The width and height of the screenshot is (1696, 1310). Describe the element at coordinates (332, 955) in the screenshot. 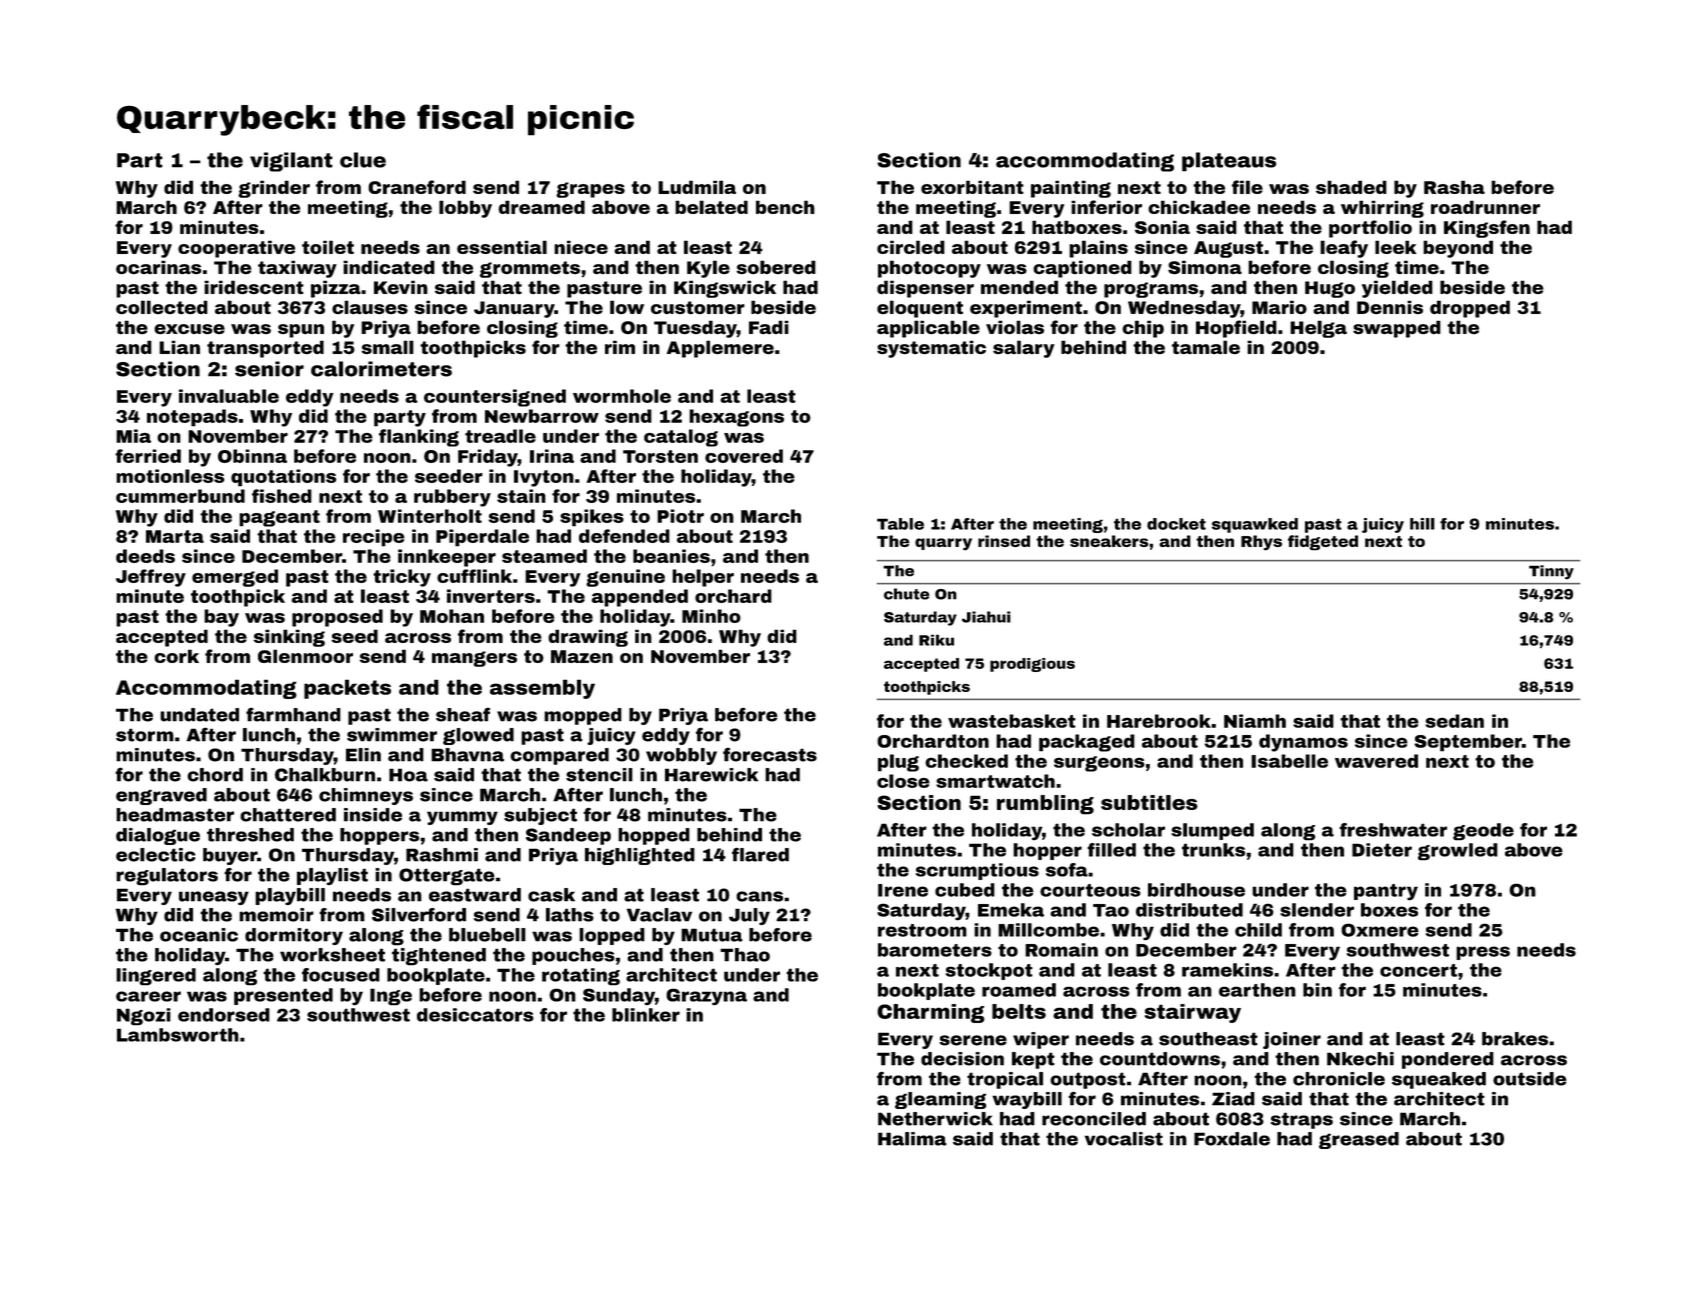

I see `worksheet` at that location.
